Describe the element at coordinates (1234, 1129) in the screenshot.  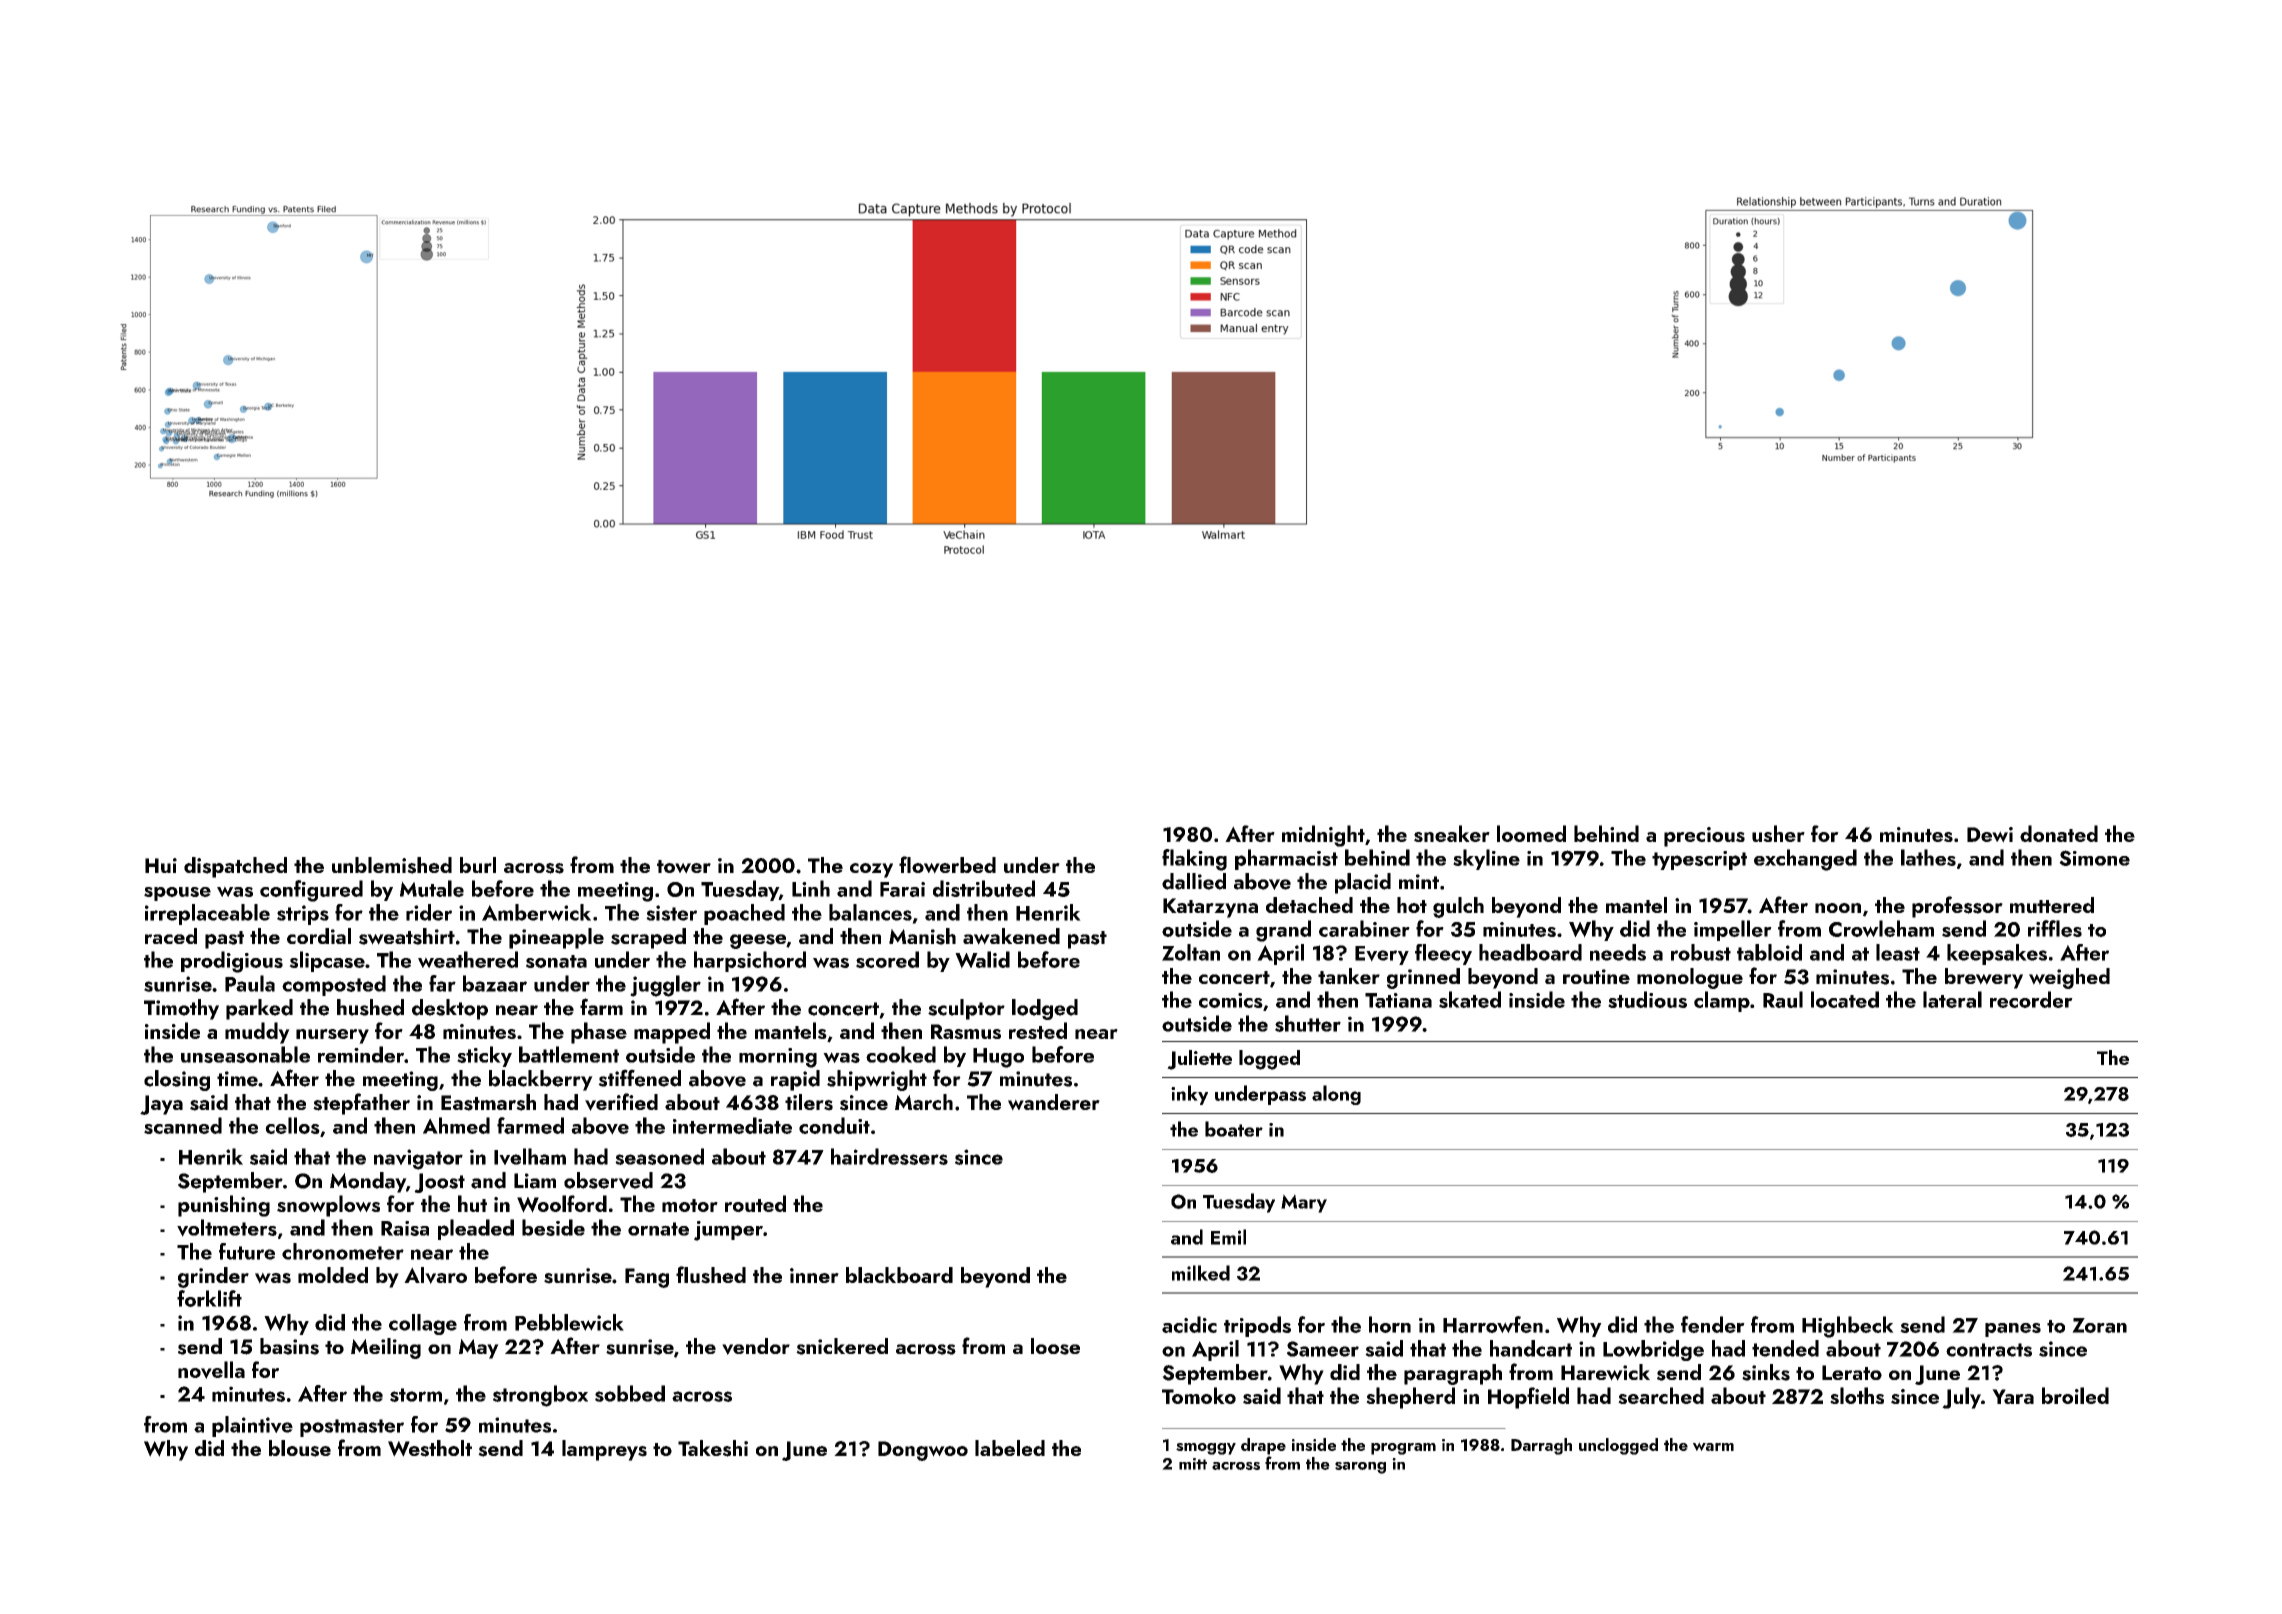
I see `boater` at that location.
